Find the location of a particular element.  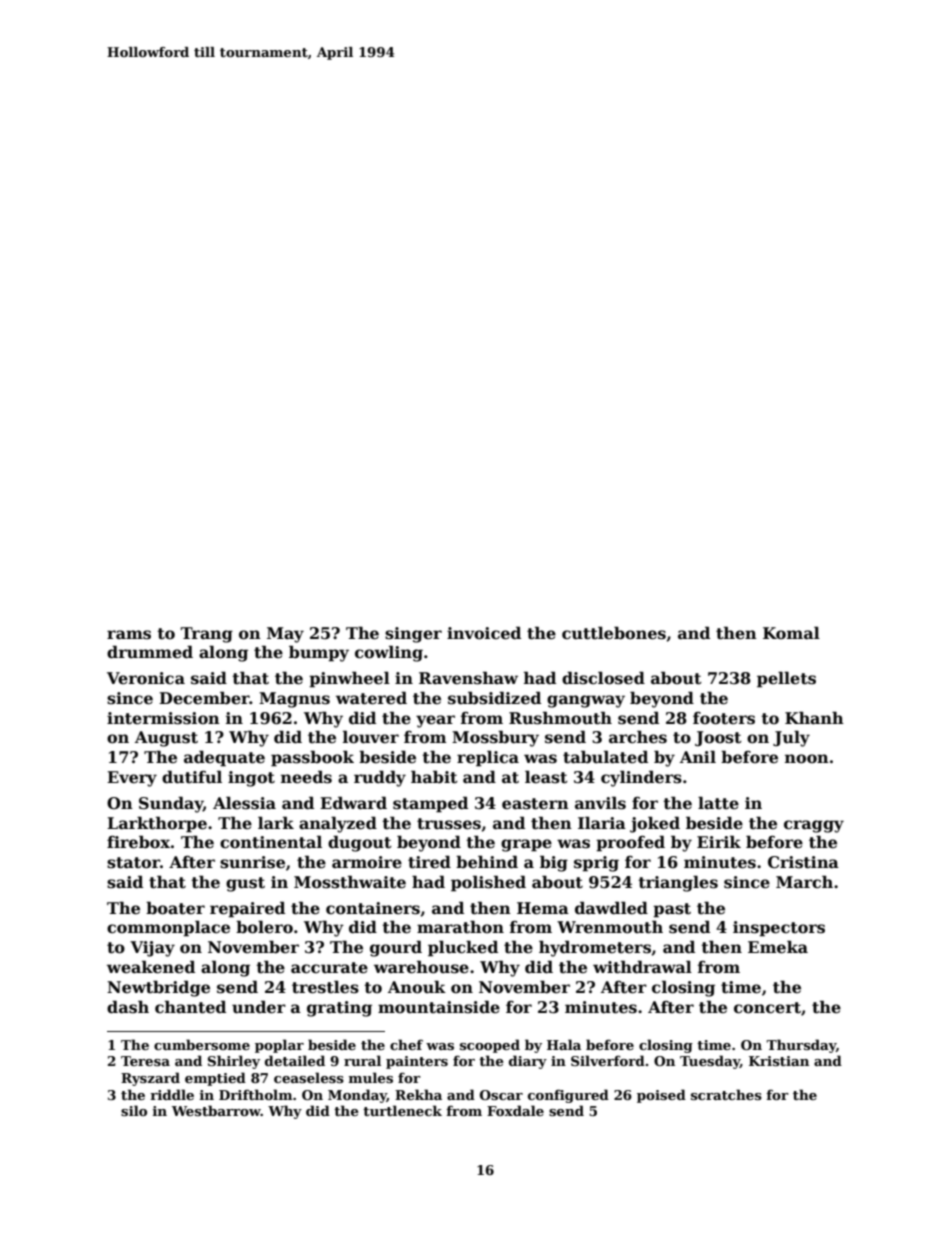

chef is located at coordinates (406, 1044).
